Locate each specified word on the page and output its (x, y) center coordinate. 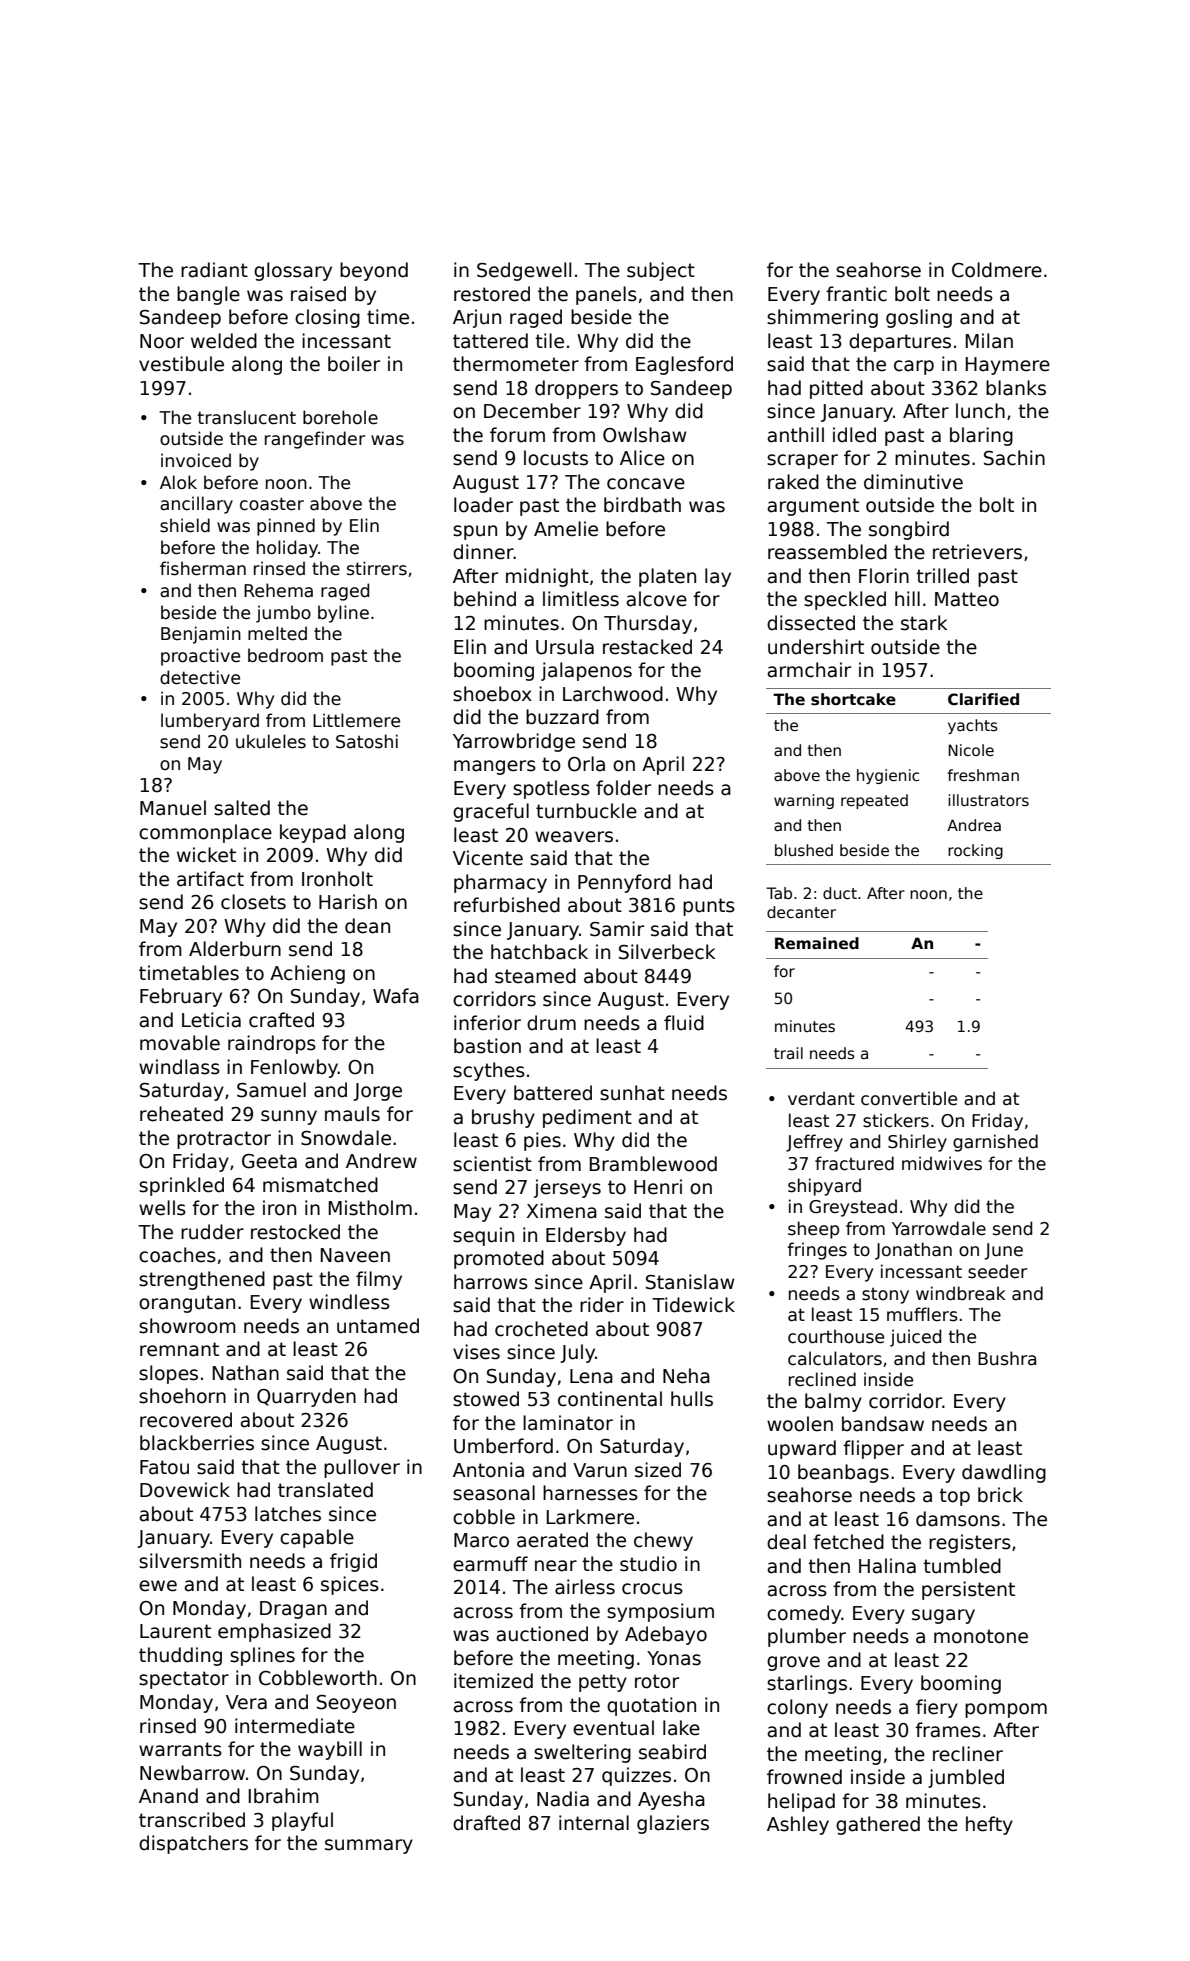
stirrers (377, 568)
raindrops (272, 1044)
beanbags (843, 1473)
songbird (909, 530)
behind (485, 599)
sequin (483, 1236)
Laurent (175, 1631)
